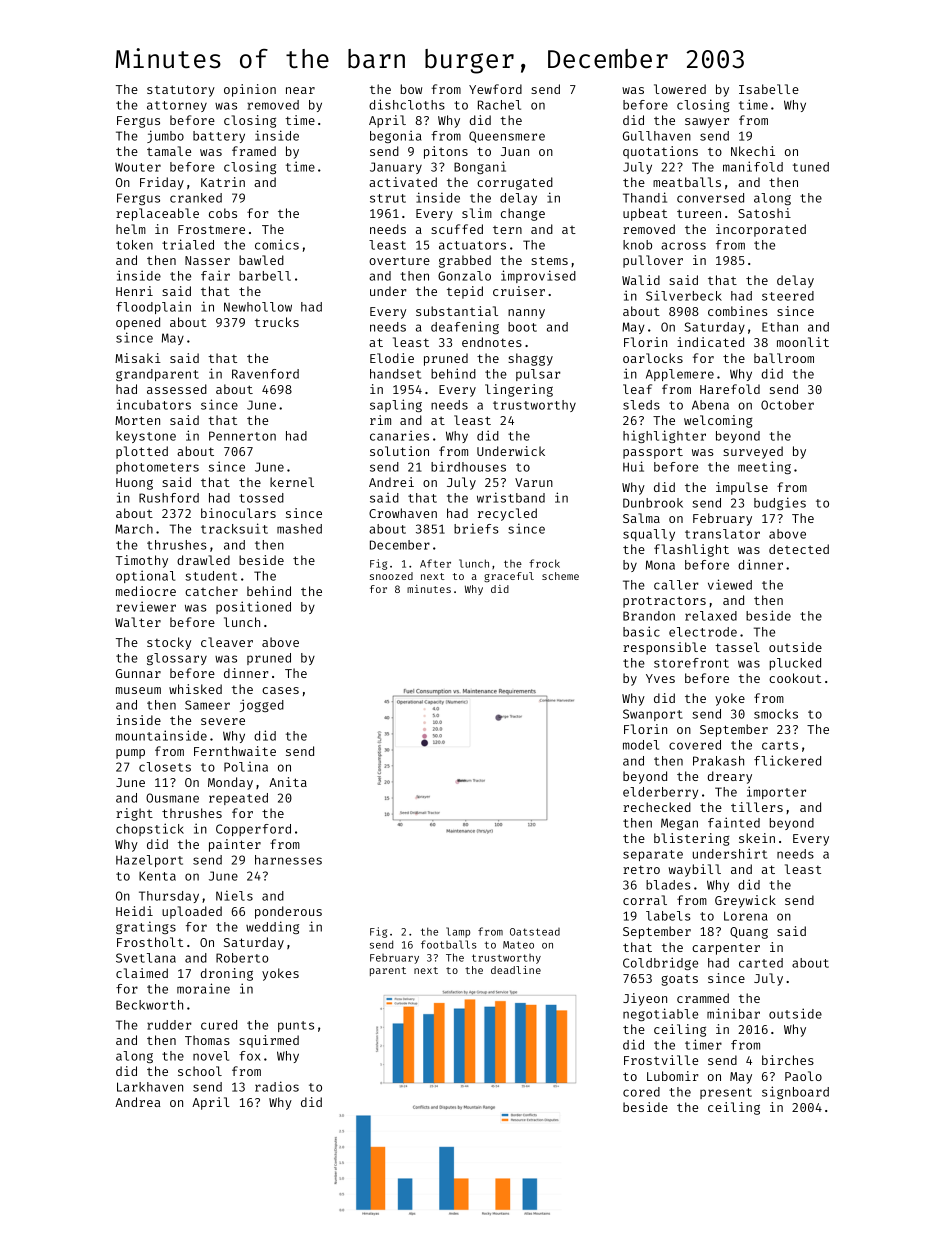  What do you see at coordinates (181, 91) in the screenshot?
I see `statutory` at bounding box center [181, 91].
